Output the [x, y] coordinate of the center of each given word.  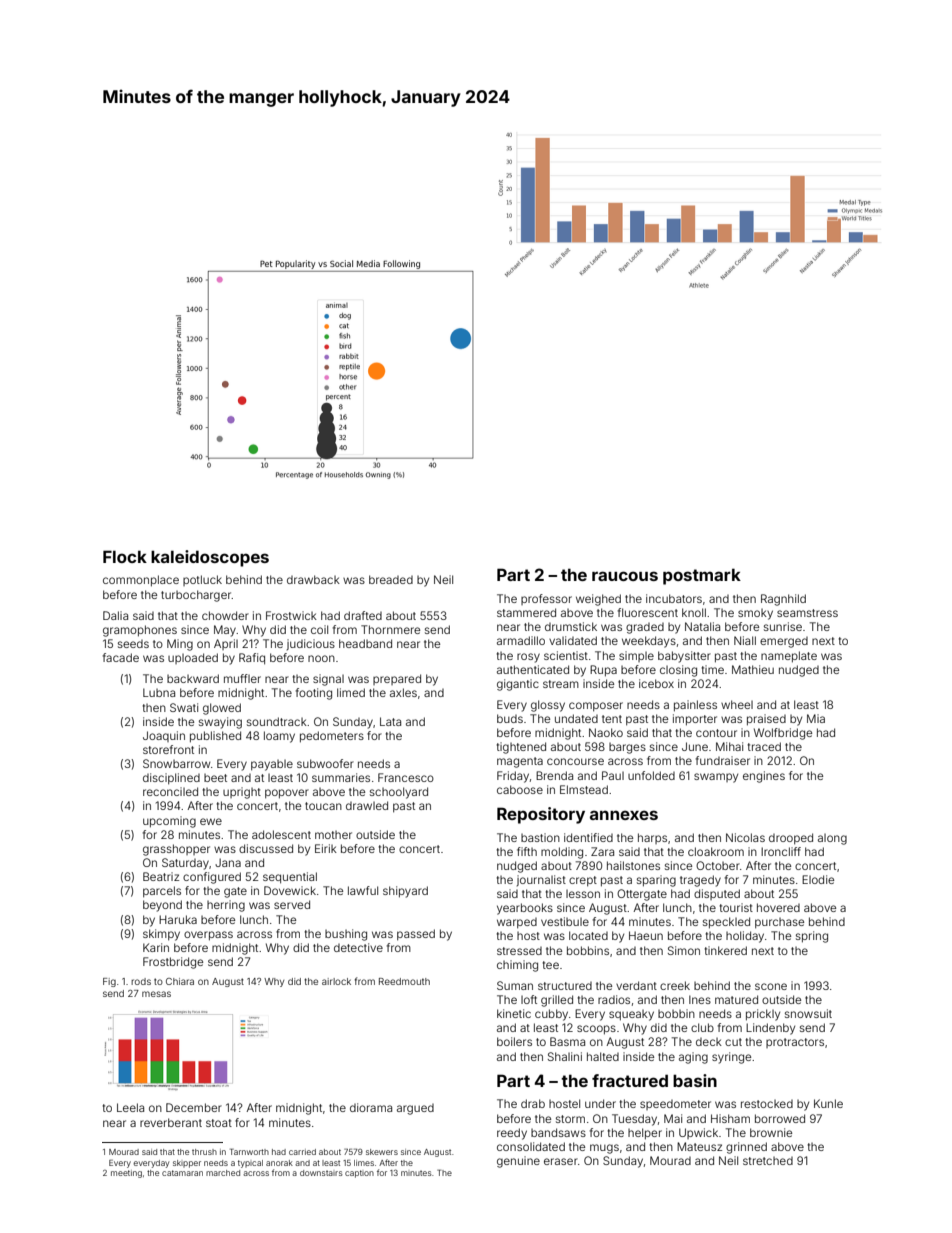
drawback [313, 579]
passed [416, 935]
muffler [242, 678]
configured [212, 878]
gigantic [518, 685]
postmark [702, 576]
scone [771, 986]
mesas [156, 994]
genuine [518, 1162]
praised [766, 720]
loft [529, 999]
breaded [391, 579]
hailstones [633, 865]
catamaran [182, 1173]
